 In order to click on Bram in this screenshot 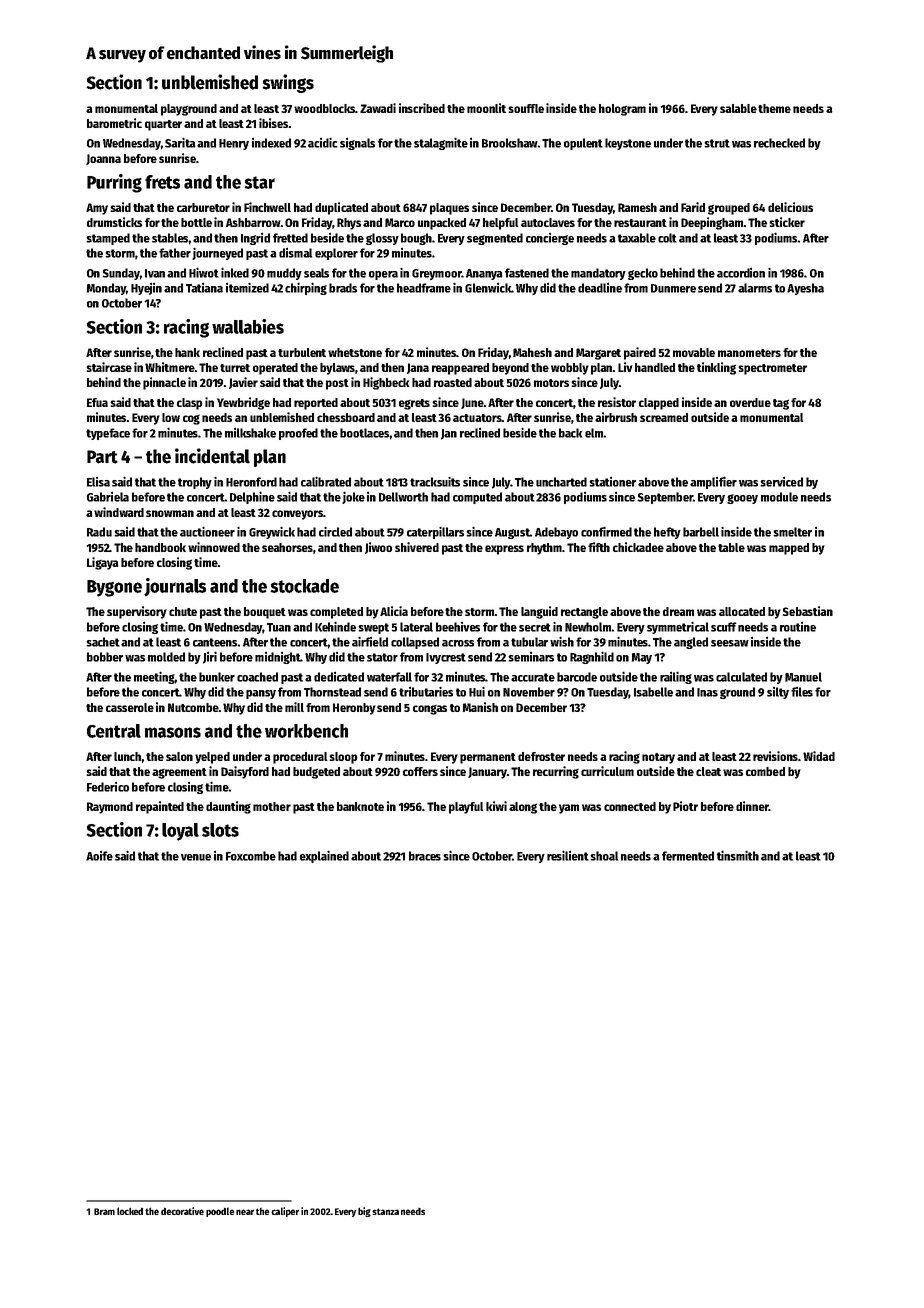, I will do `click(104, 1211)`.
